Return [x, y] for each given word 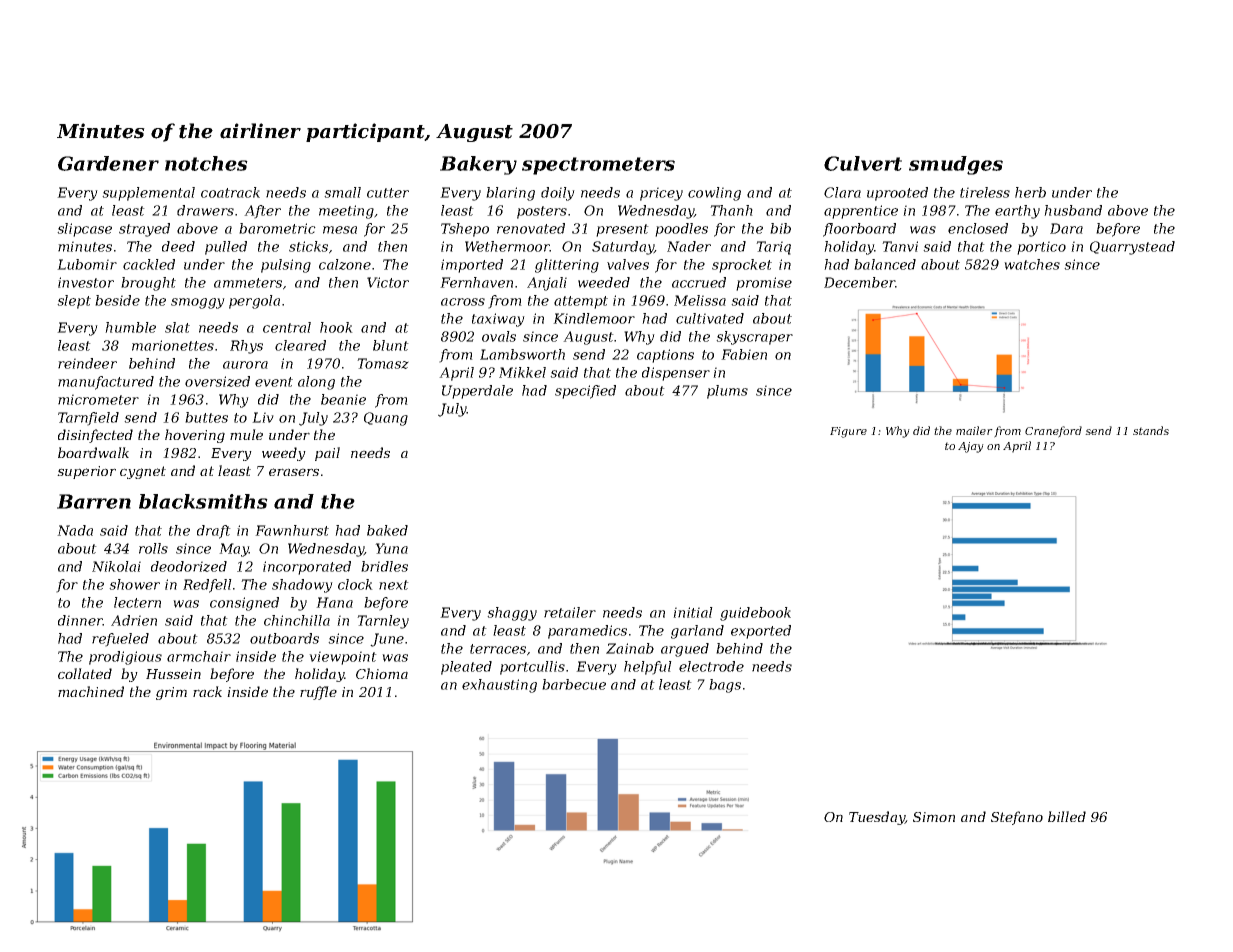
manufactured [106, 383]
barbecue [574, 684]
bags [725, 686]
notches [206, 163]
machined [91, 691]
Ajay [971, 447]
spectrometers [598, 166]
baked [387, 530]
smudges [956, 165]
